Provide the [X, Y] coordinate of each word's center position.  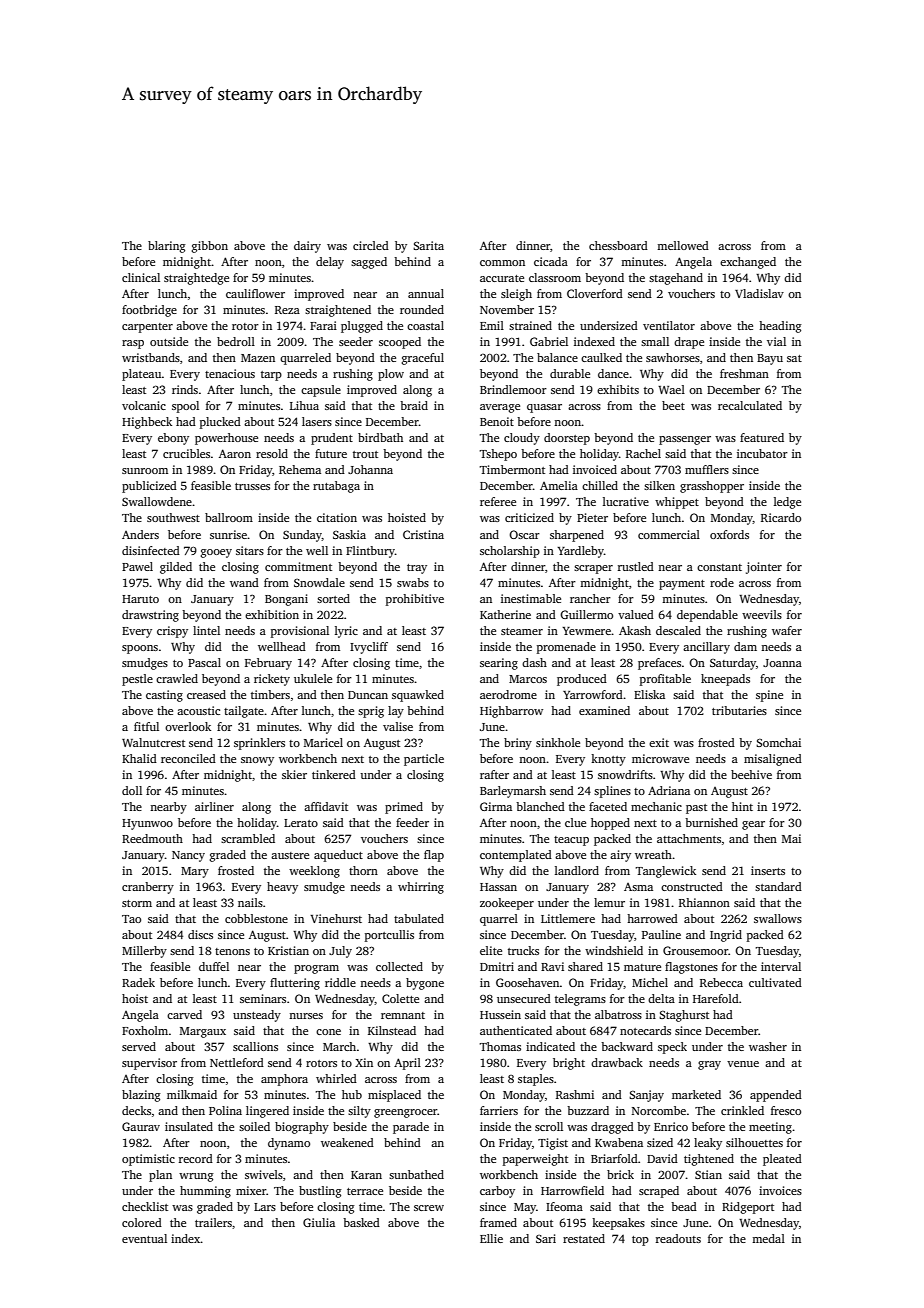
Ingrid [726, 936]
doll [132, 790]
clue [575, 822]
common [502, 263]
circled [371, 245]
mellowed [683, 245]
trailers [213, 1222]
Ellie [491, 1238]
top [640, 1241]
